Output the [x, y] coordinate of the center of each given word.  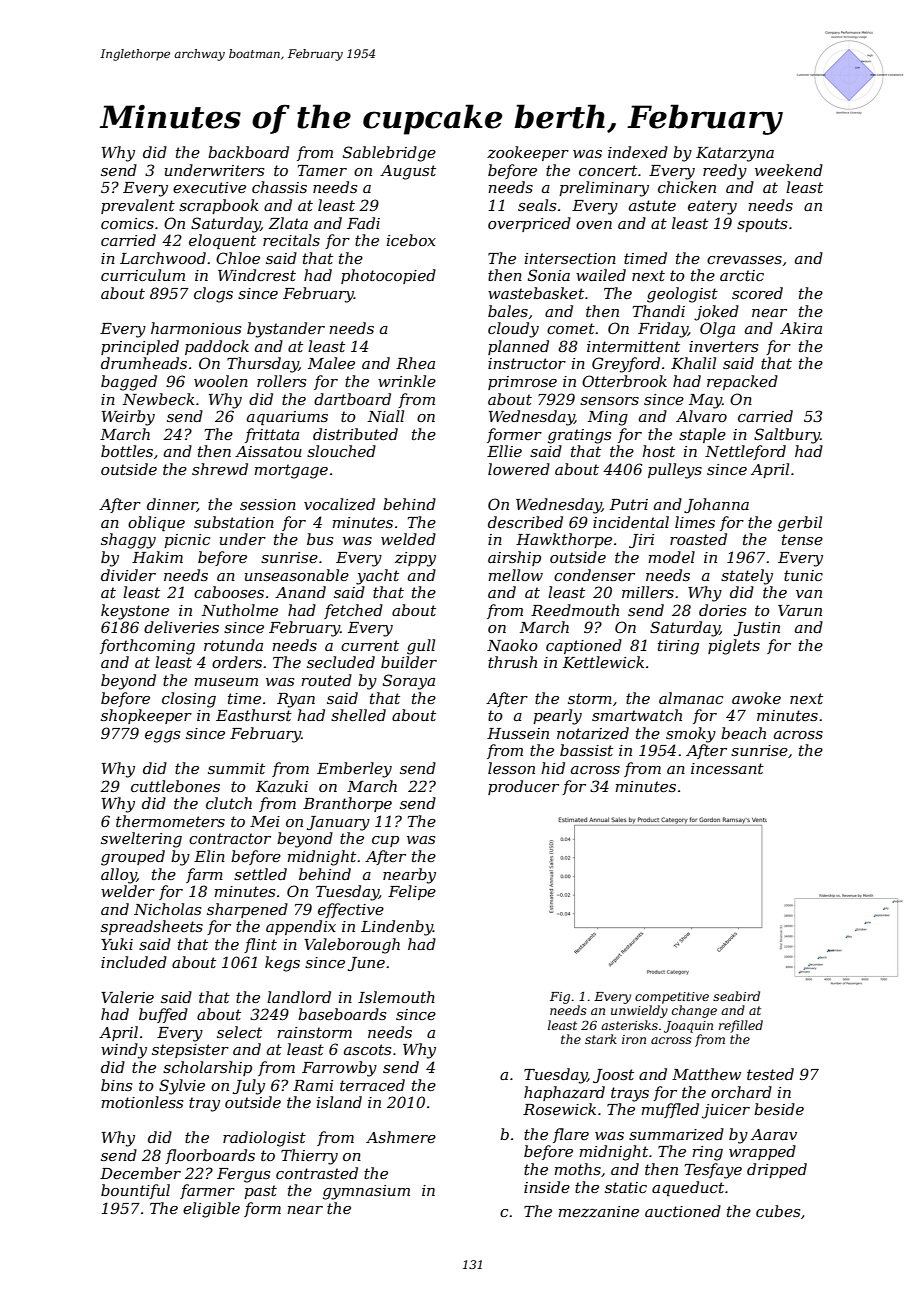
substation [234, 522]
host [658, 451]
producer [523, 787]
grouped [133, 858]
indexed [638, 152]
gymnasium [366, 1192]
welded [408, 539]
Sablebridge [389, 154]
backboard [248, 152]
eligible [211, 1210]
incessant [727, 768]
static [626, 1187]
